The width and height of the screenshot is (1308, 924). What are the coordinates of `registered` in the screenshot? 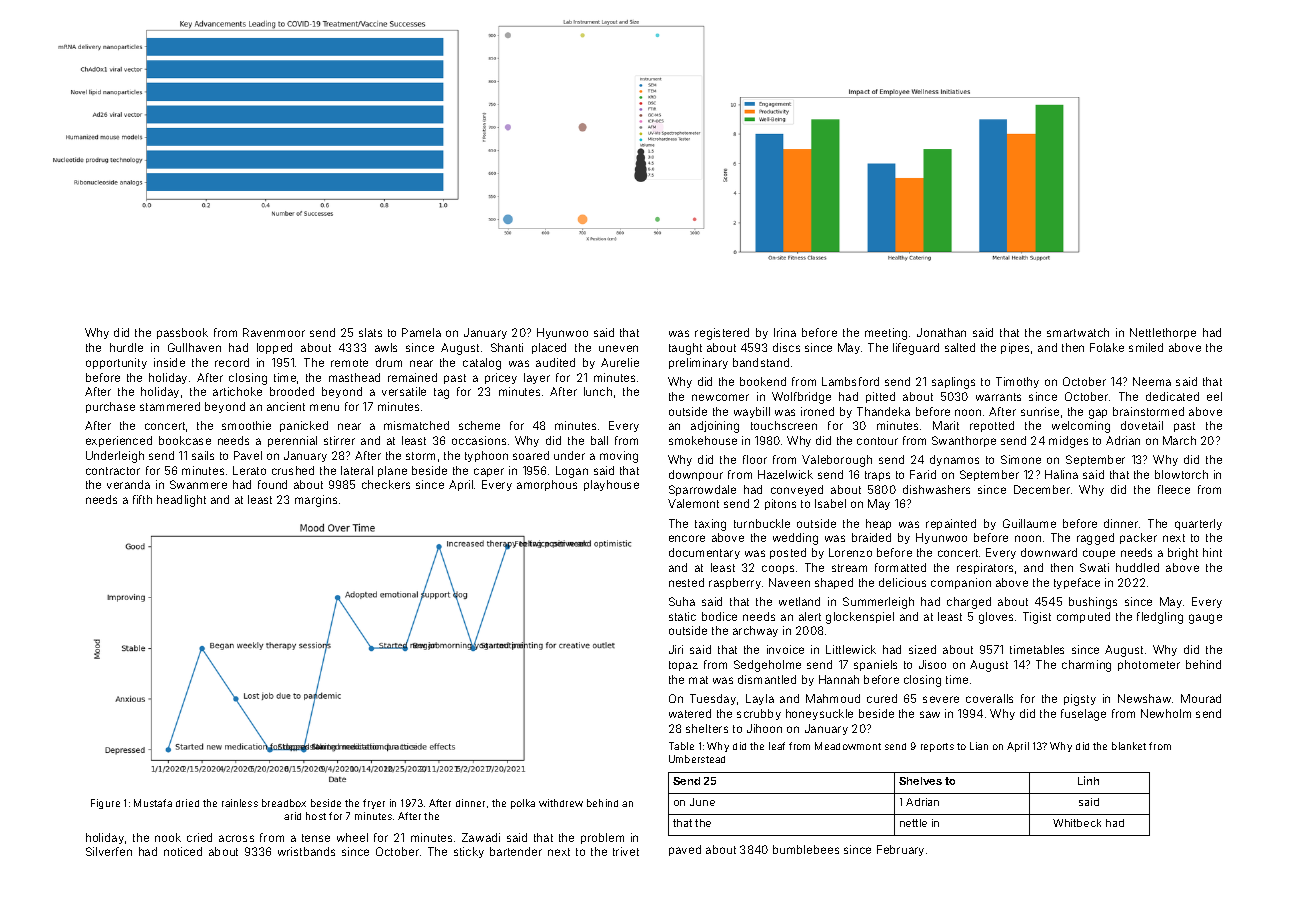 It's located at (722, 334).
